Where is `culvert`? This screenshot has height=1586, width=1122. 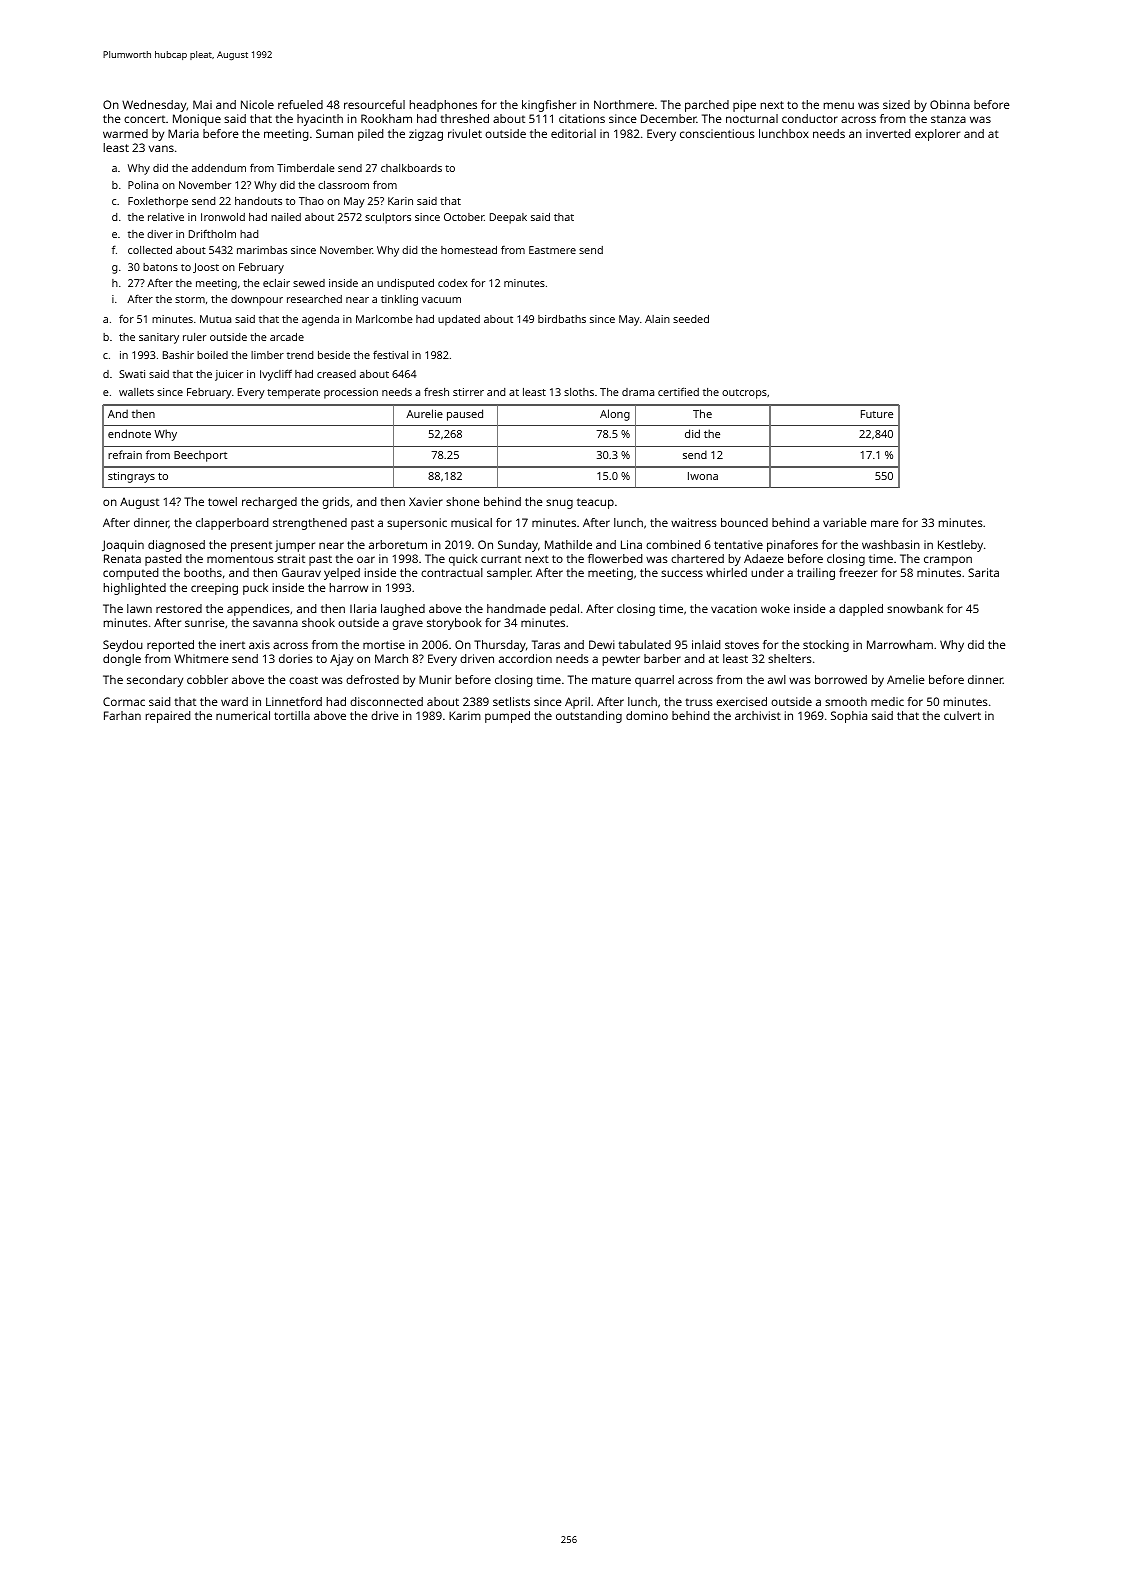 culvert is located at coordinates (962, 715).
